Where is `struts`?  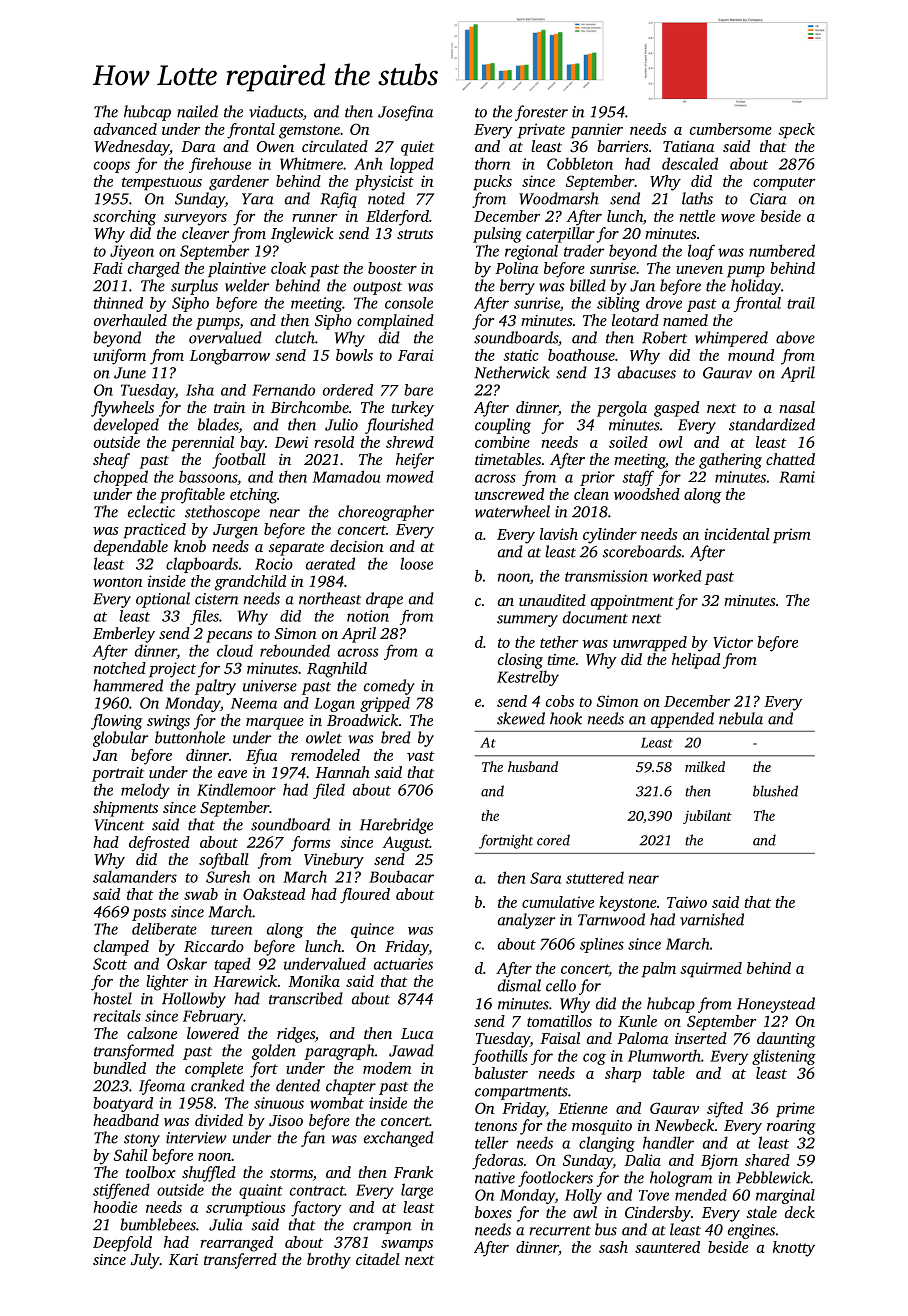 struts is located at coordinates (415, 234).
